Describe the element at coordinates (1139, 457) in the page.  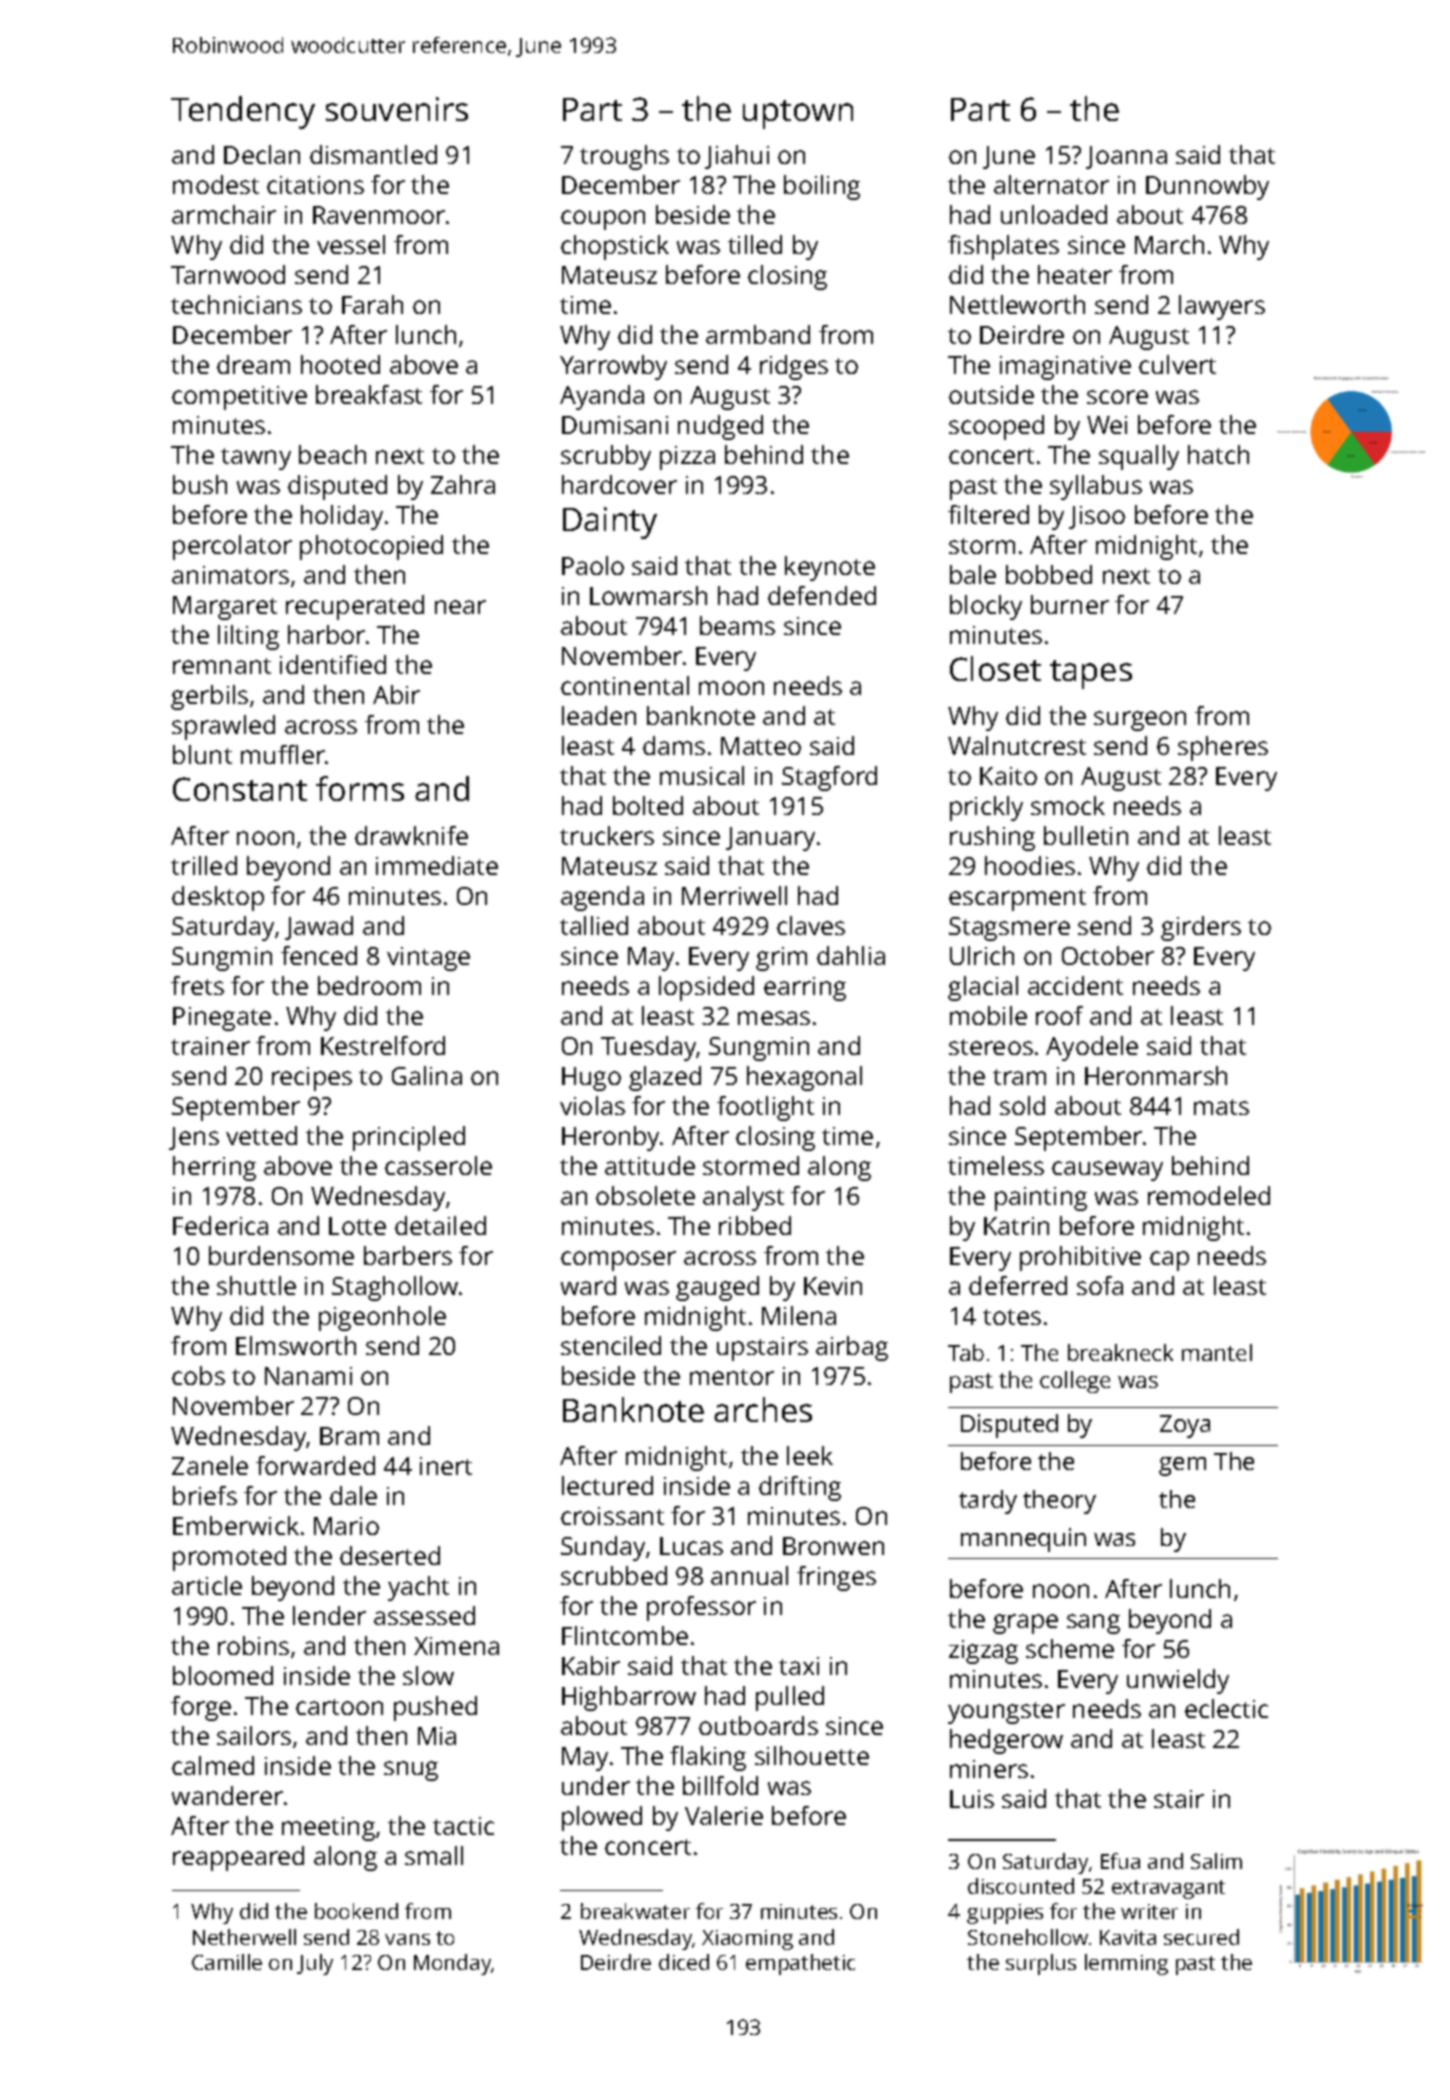
I see `squally` at that location.
